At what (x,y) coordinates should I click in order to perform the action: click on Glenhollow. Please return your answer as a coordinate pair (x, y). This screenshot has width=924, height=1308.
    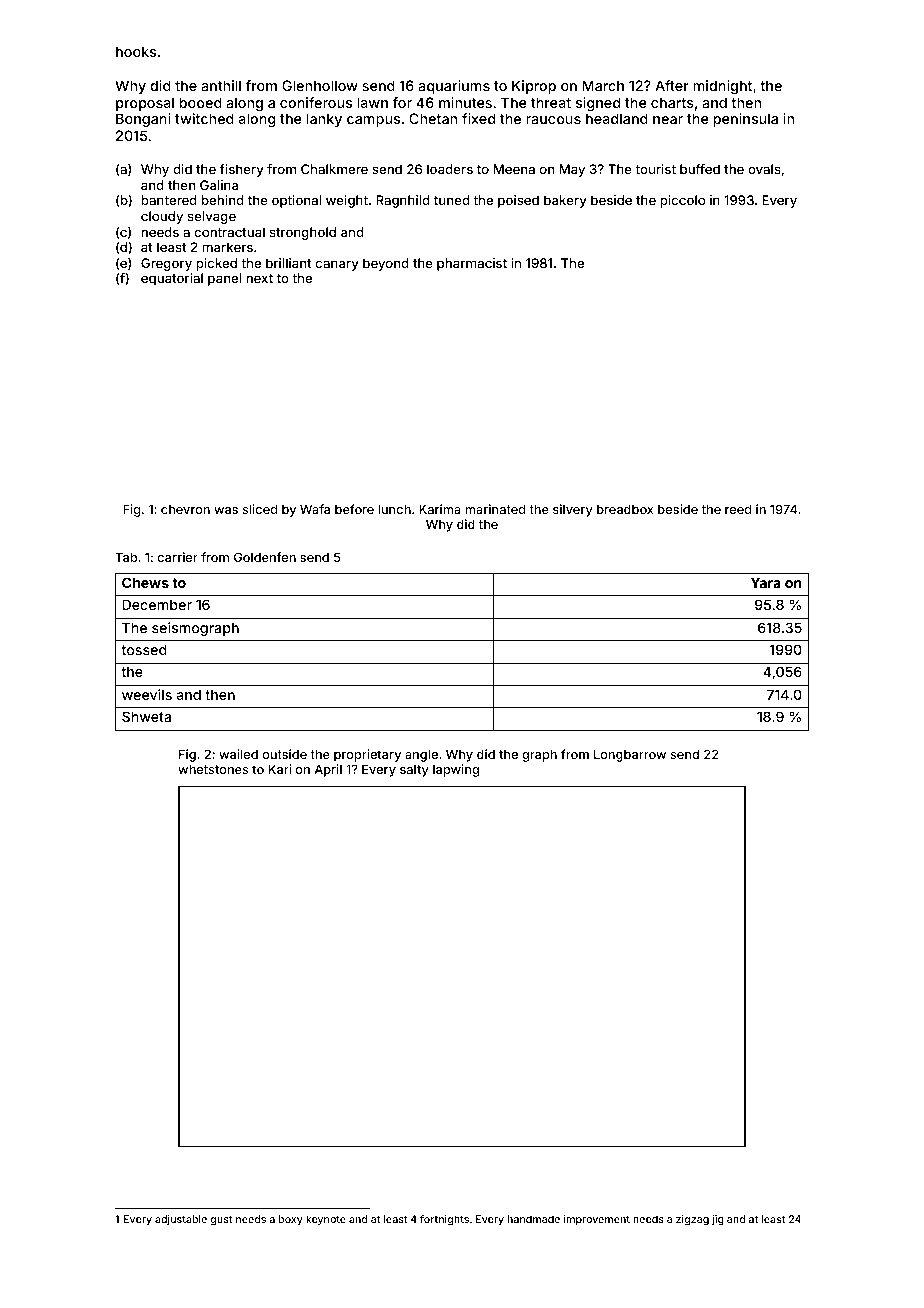
    Looking at the image, I should click on (320, 85).
